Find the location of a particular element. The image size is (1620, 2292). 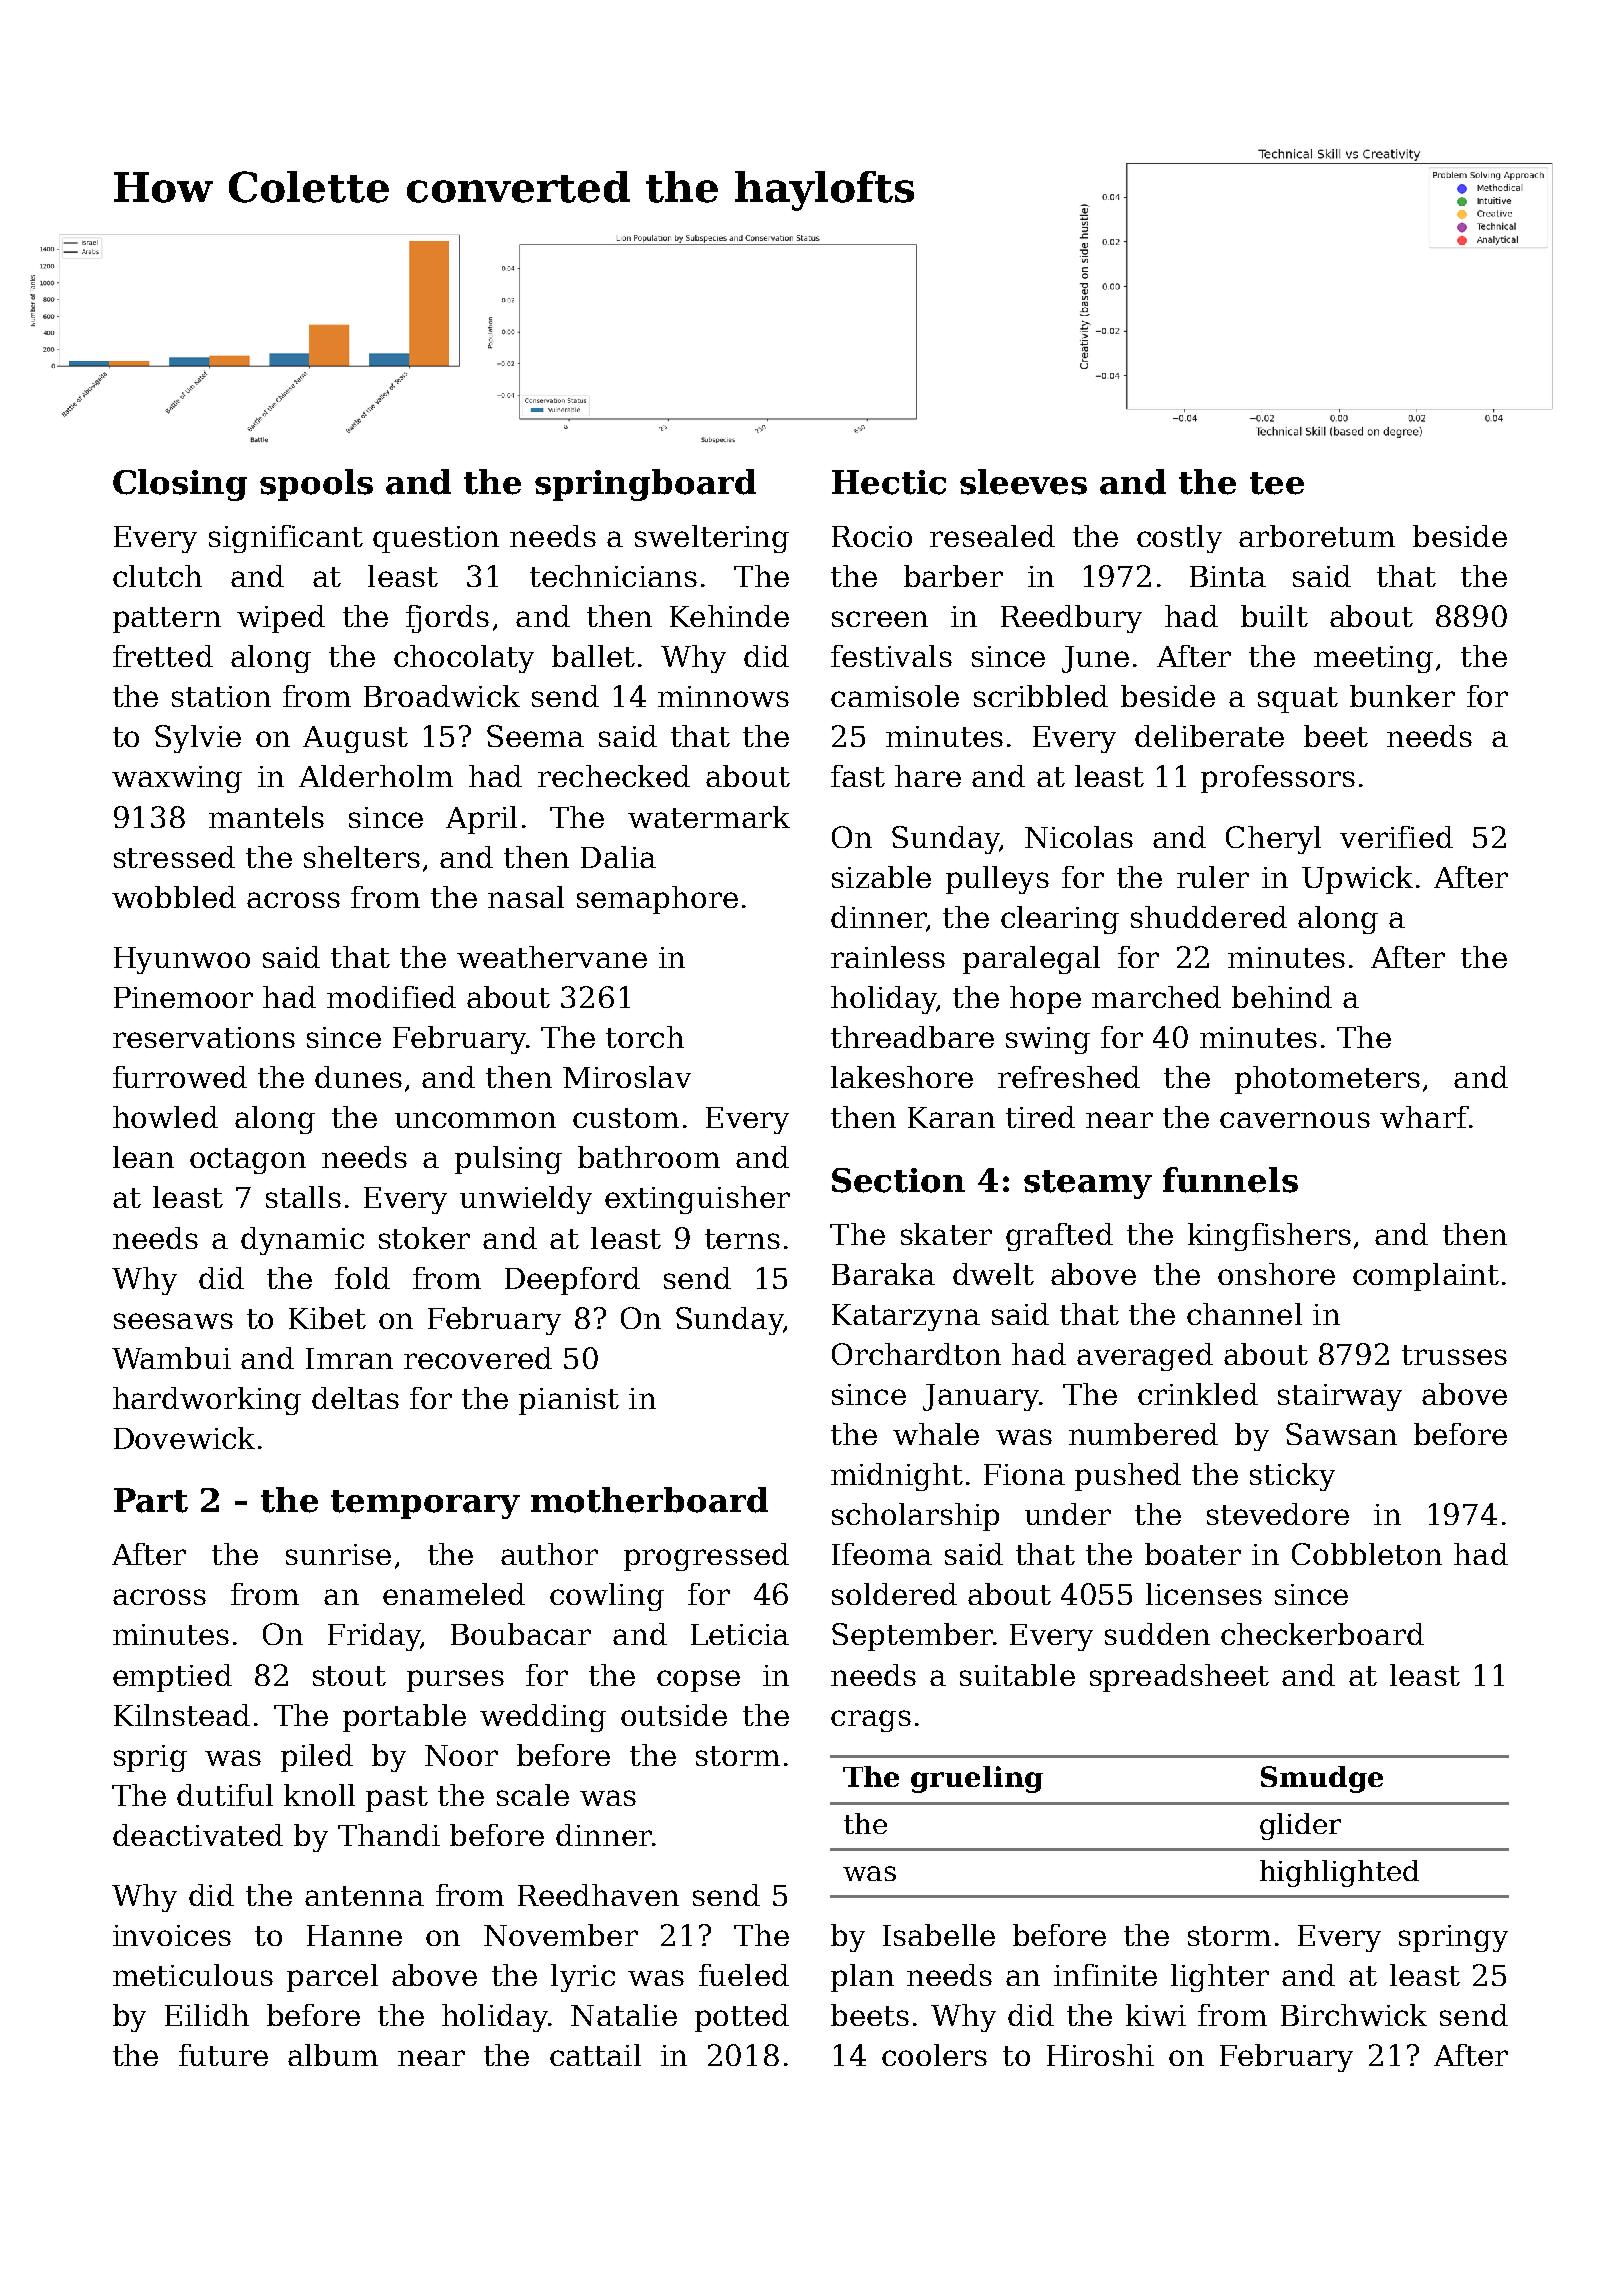

tee is located at coordinates (1277, 483).
